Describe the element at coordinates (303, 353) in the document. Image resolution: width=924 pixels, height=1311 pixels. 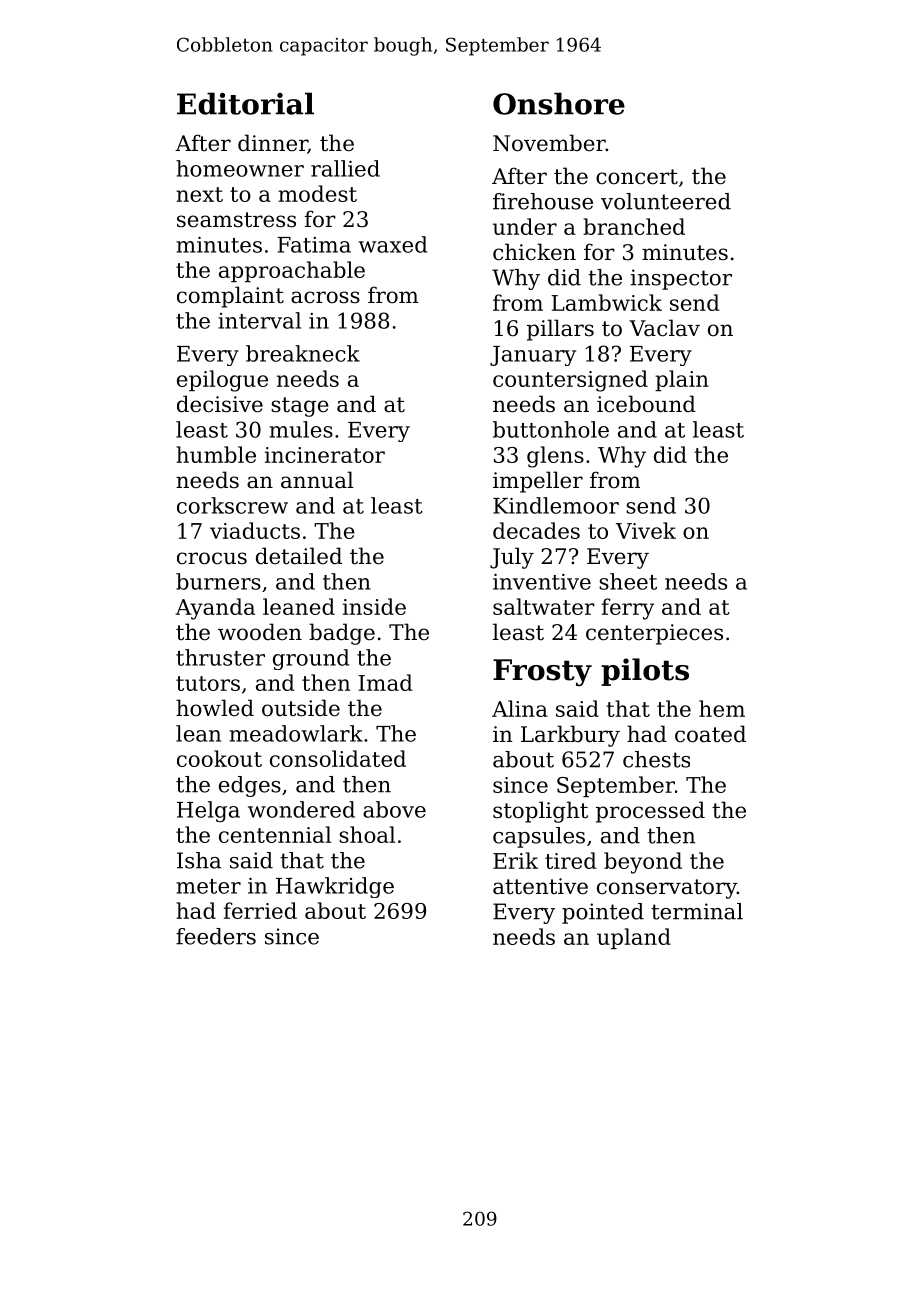
I see `breakneck` at that location.
